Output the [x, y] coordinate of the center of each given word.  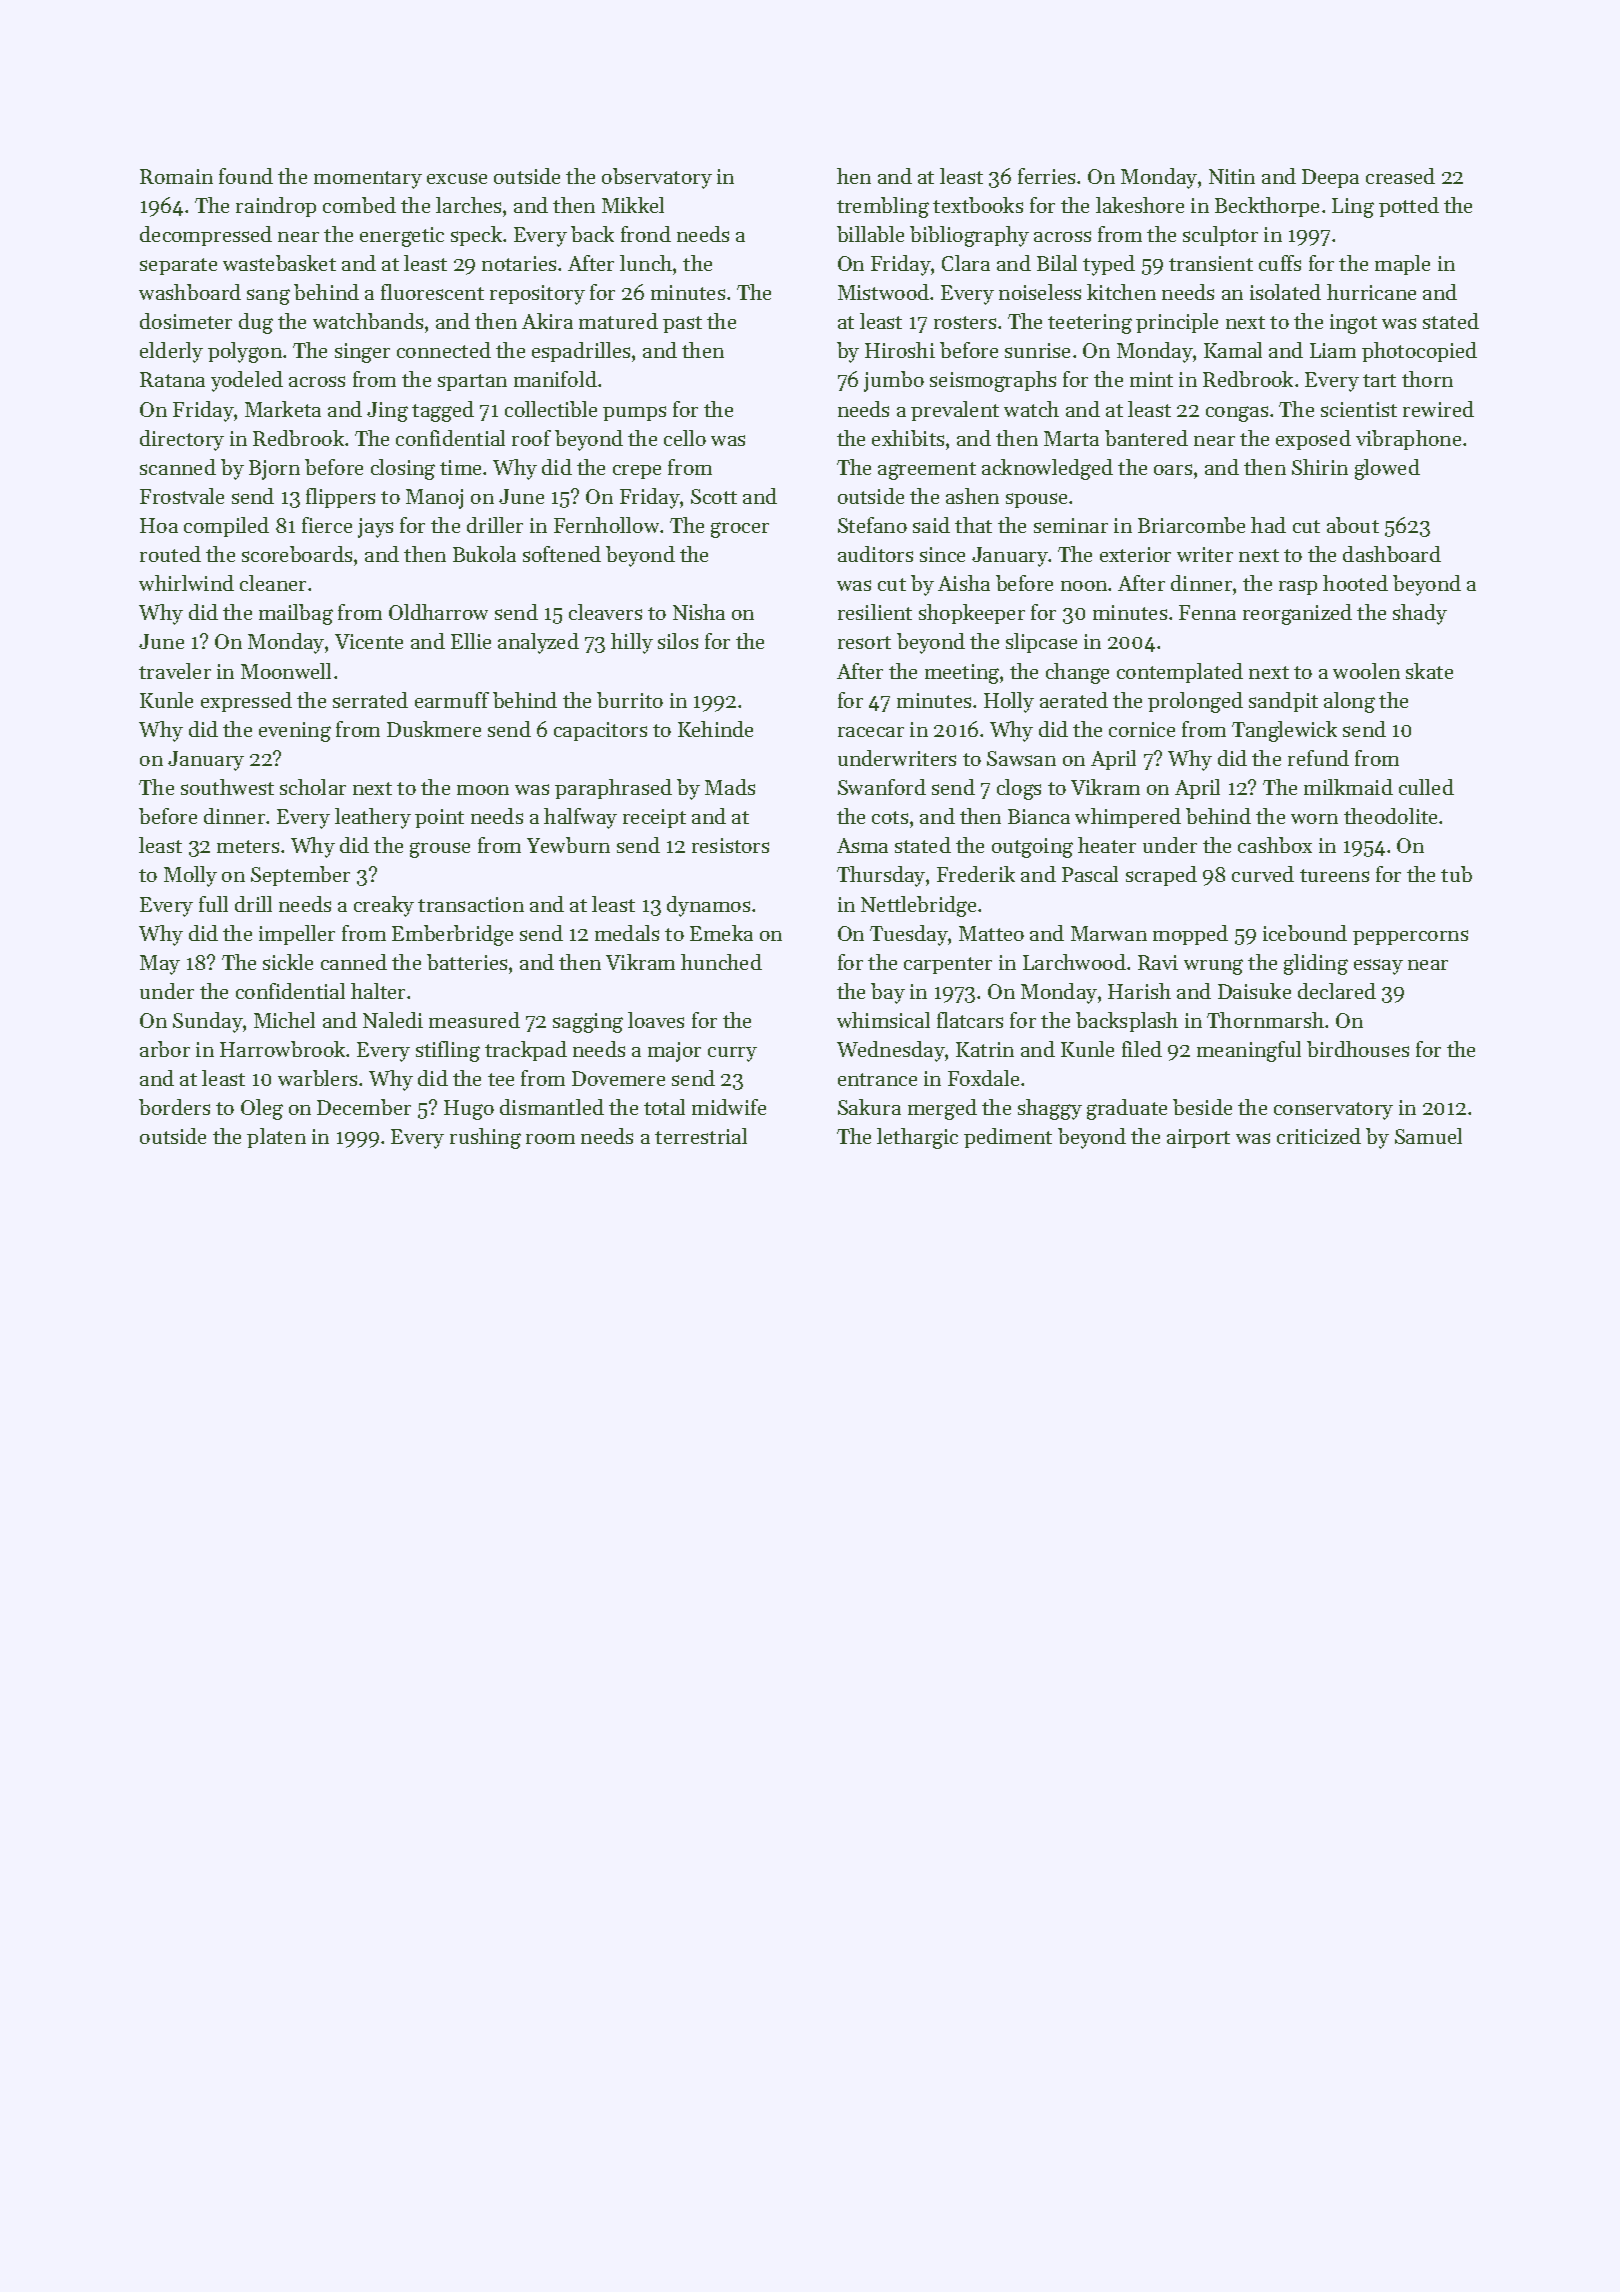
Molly [190, 876]
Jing [387, 412]
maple [1402, 265]
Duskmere [434, 729]
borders [174, 1107]
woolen [1366, 671]
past [682, 324]
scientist [1359, 409]
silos [678, 641]
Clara [966, 263]
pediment [1008, 1138]
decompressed [206, 236]
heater [1107, 845]
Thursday [881, 876]
